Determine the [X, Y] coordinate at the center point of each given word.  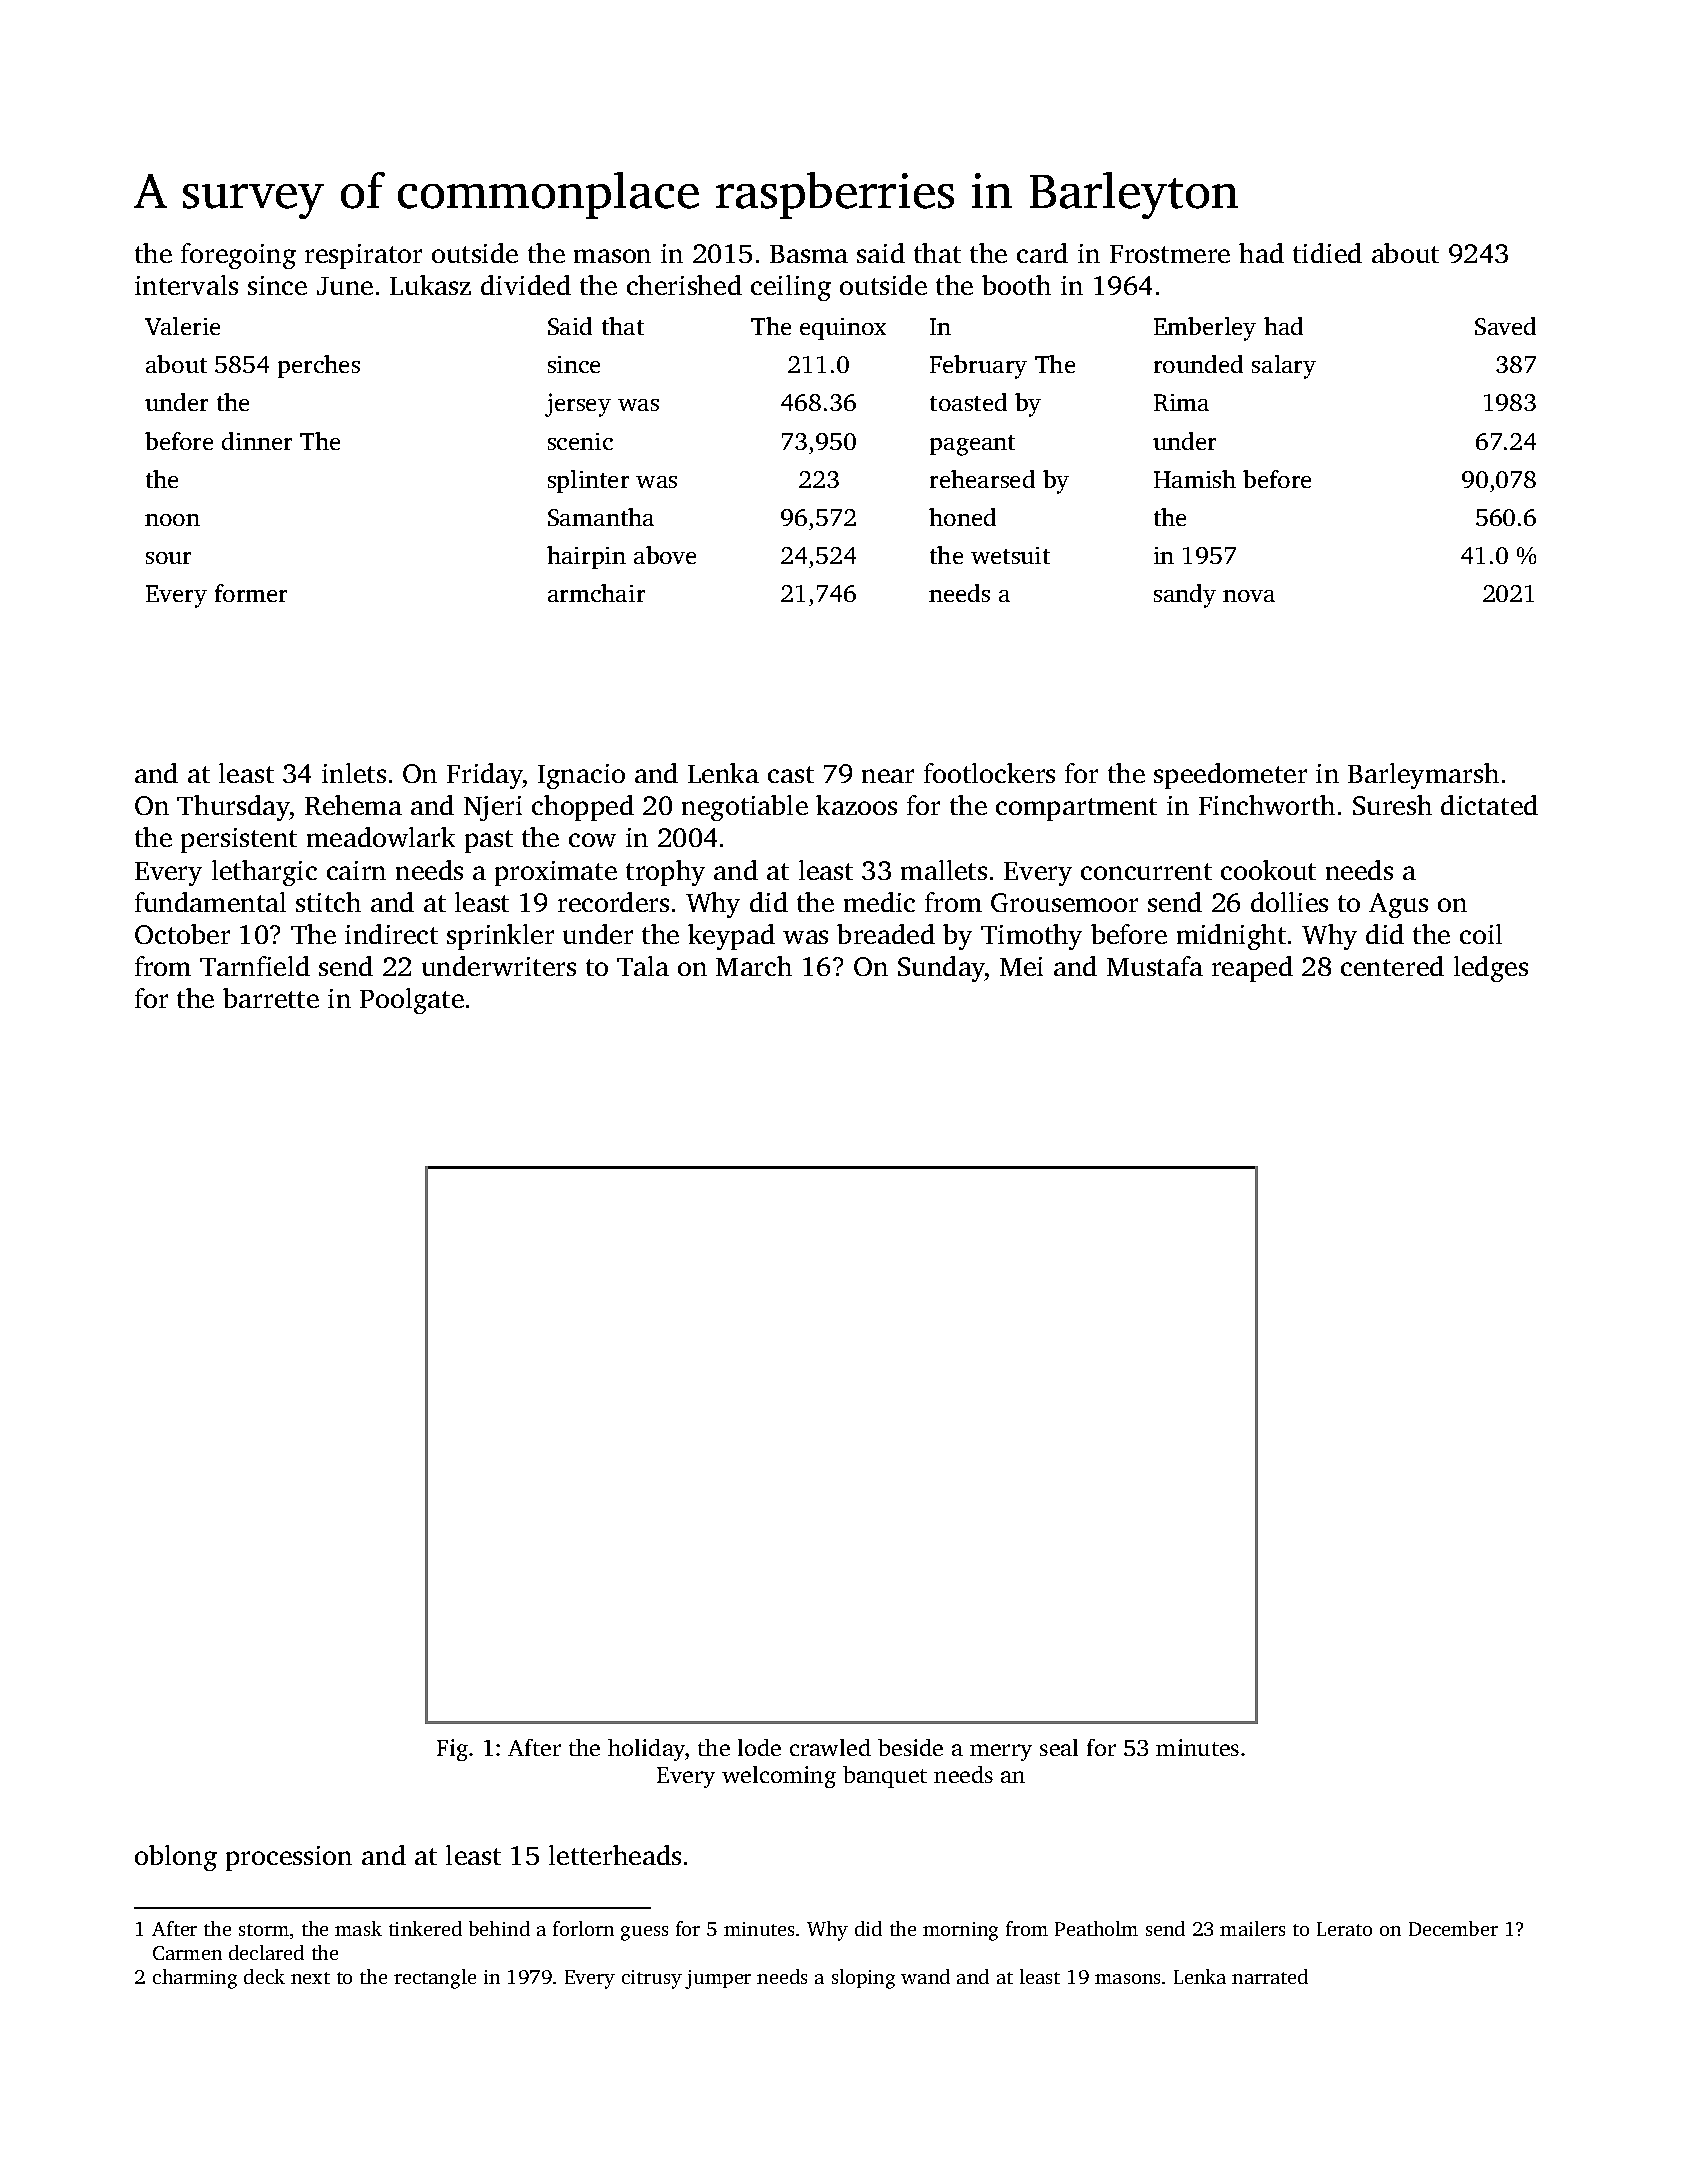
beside [910, 1747]
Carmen [187, 1953]
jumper [718, 1979]
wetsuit [1010, 555]
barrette [271, 998]
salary [1284, 367]
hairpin [586, 557]
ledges [1491, 969]
